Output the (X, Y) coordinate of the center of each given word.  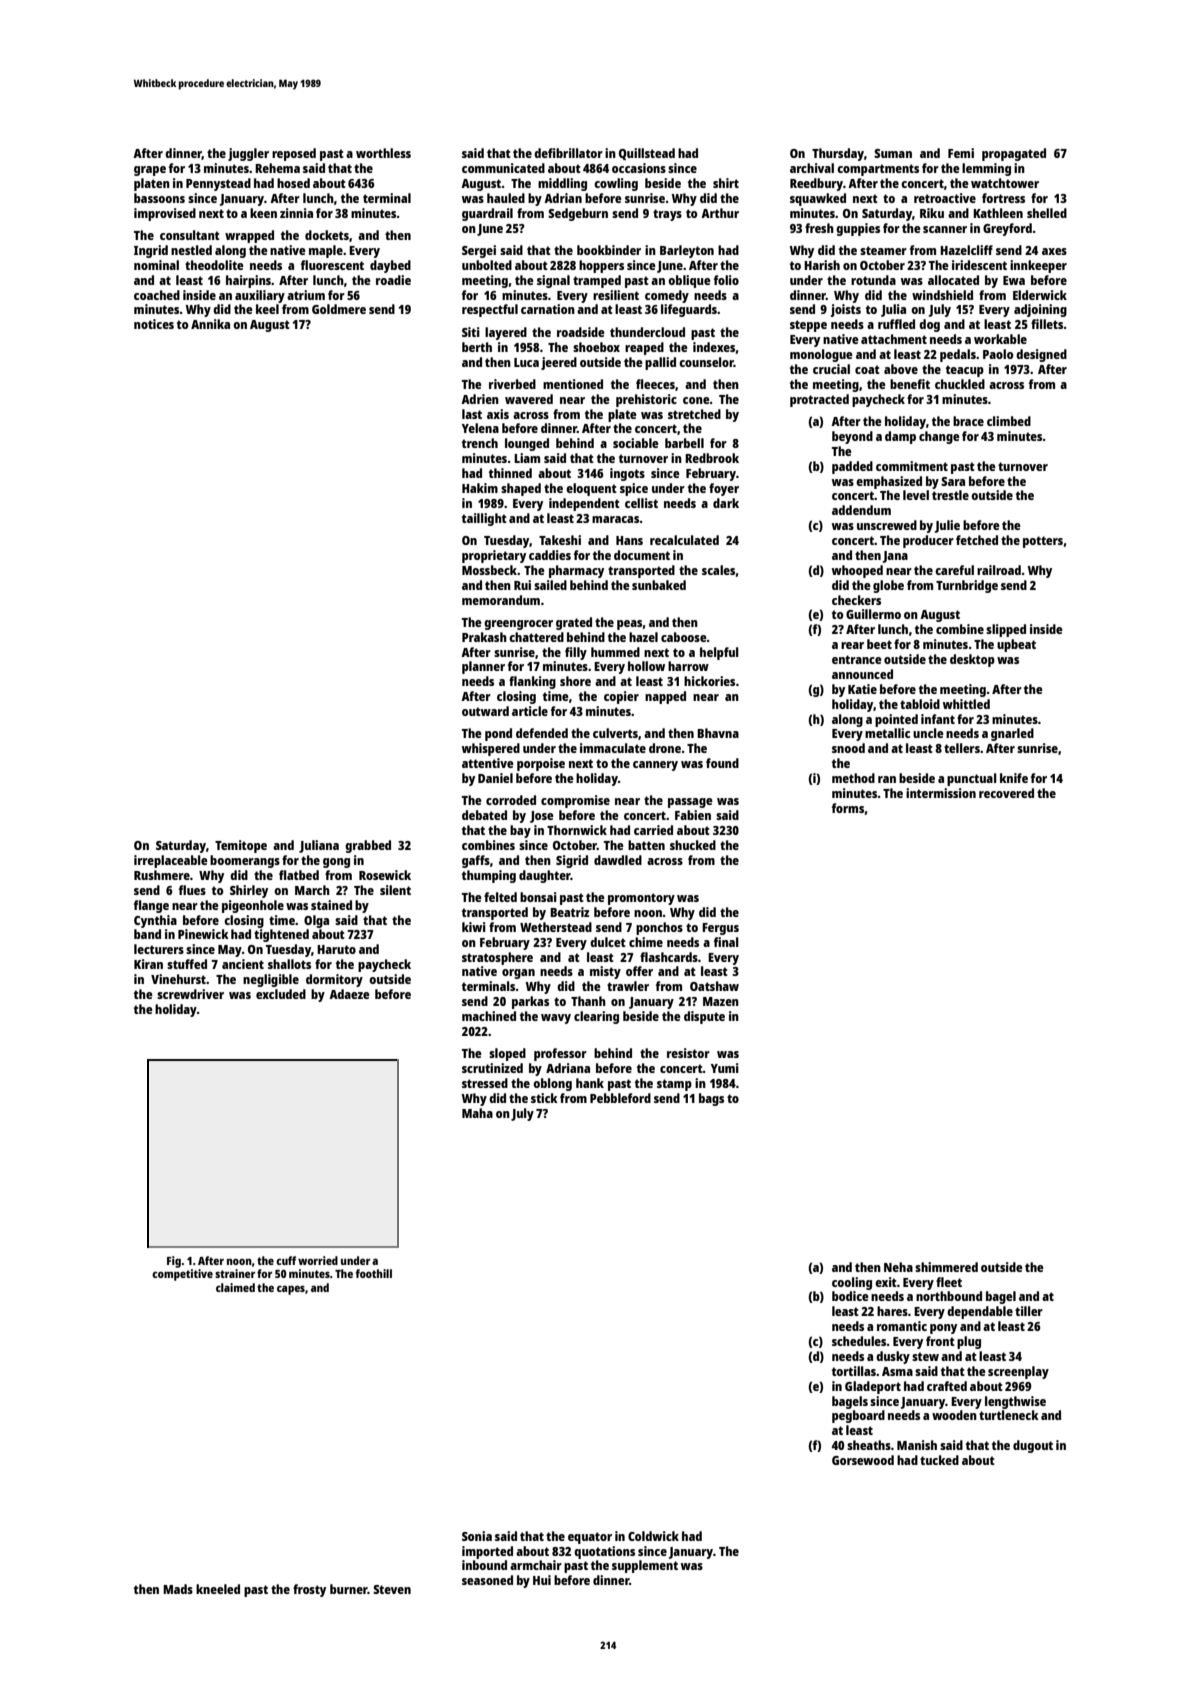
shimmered (946, 1267)
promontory (641, 899)
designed (1041, 355)
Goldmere (339, 309)
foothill (374, 1273)
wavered (529, 399)
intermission (941, 793)
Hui (542, 1580)
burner (349, 1589)
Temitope (241, 846)
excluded (281, 994)
